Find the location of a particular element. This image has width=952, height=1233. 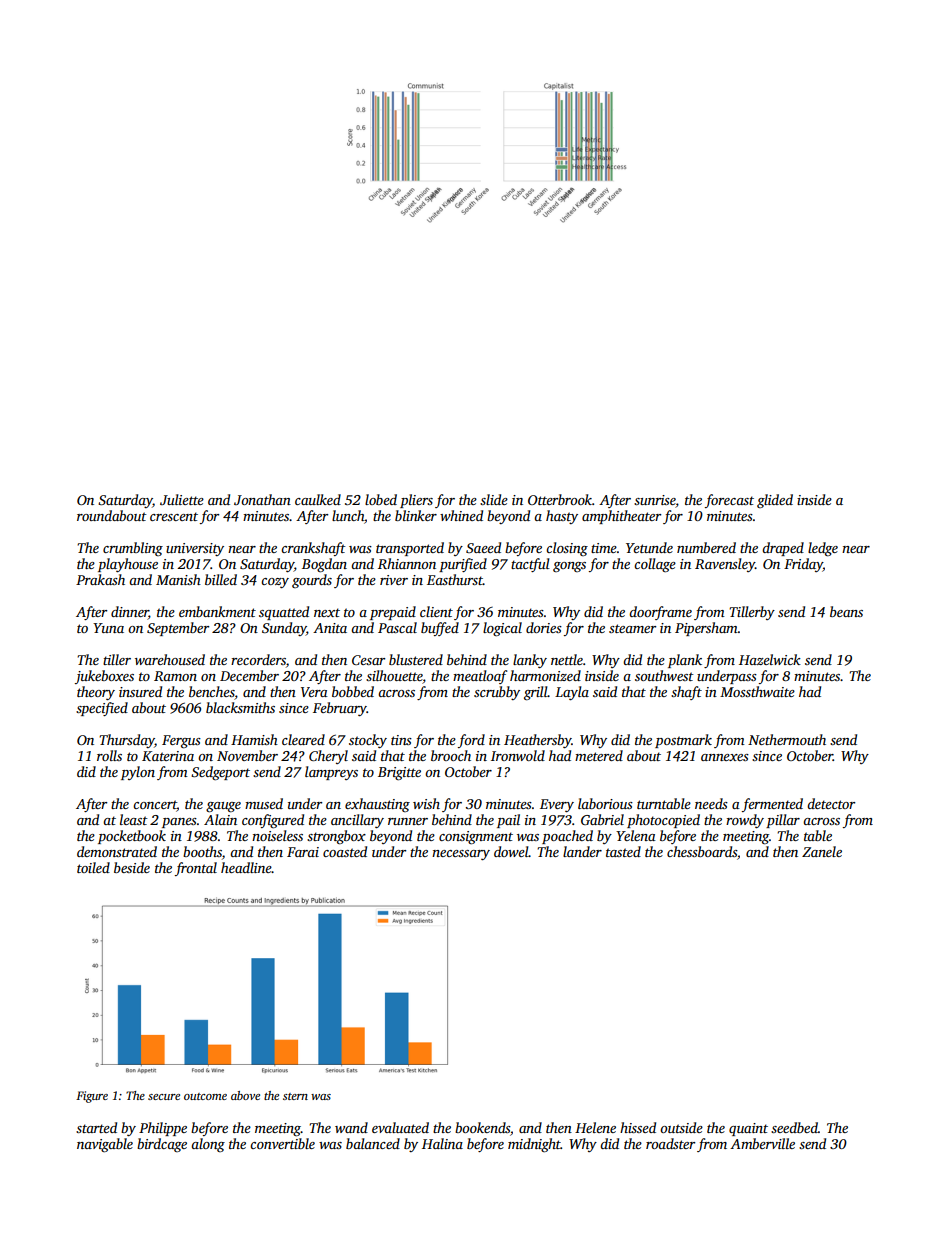

birdcage is located at coordinates (162, 1145).
